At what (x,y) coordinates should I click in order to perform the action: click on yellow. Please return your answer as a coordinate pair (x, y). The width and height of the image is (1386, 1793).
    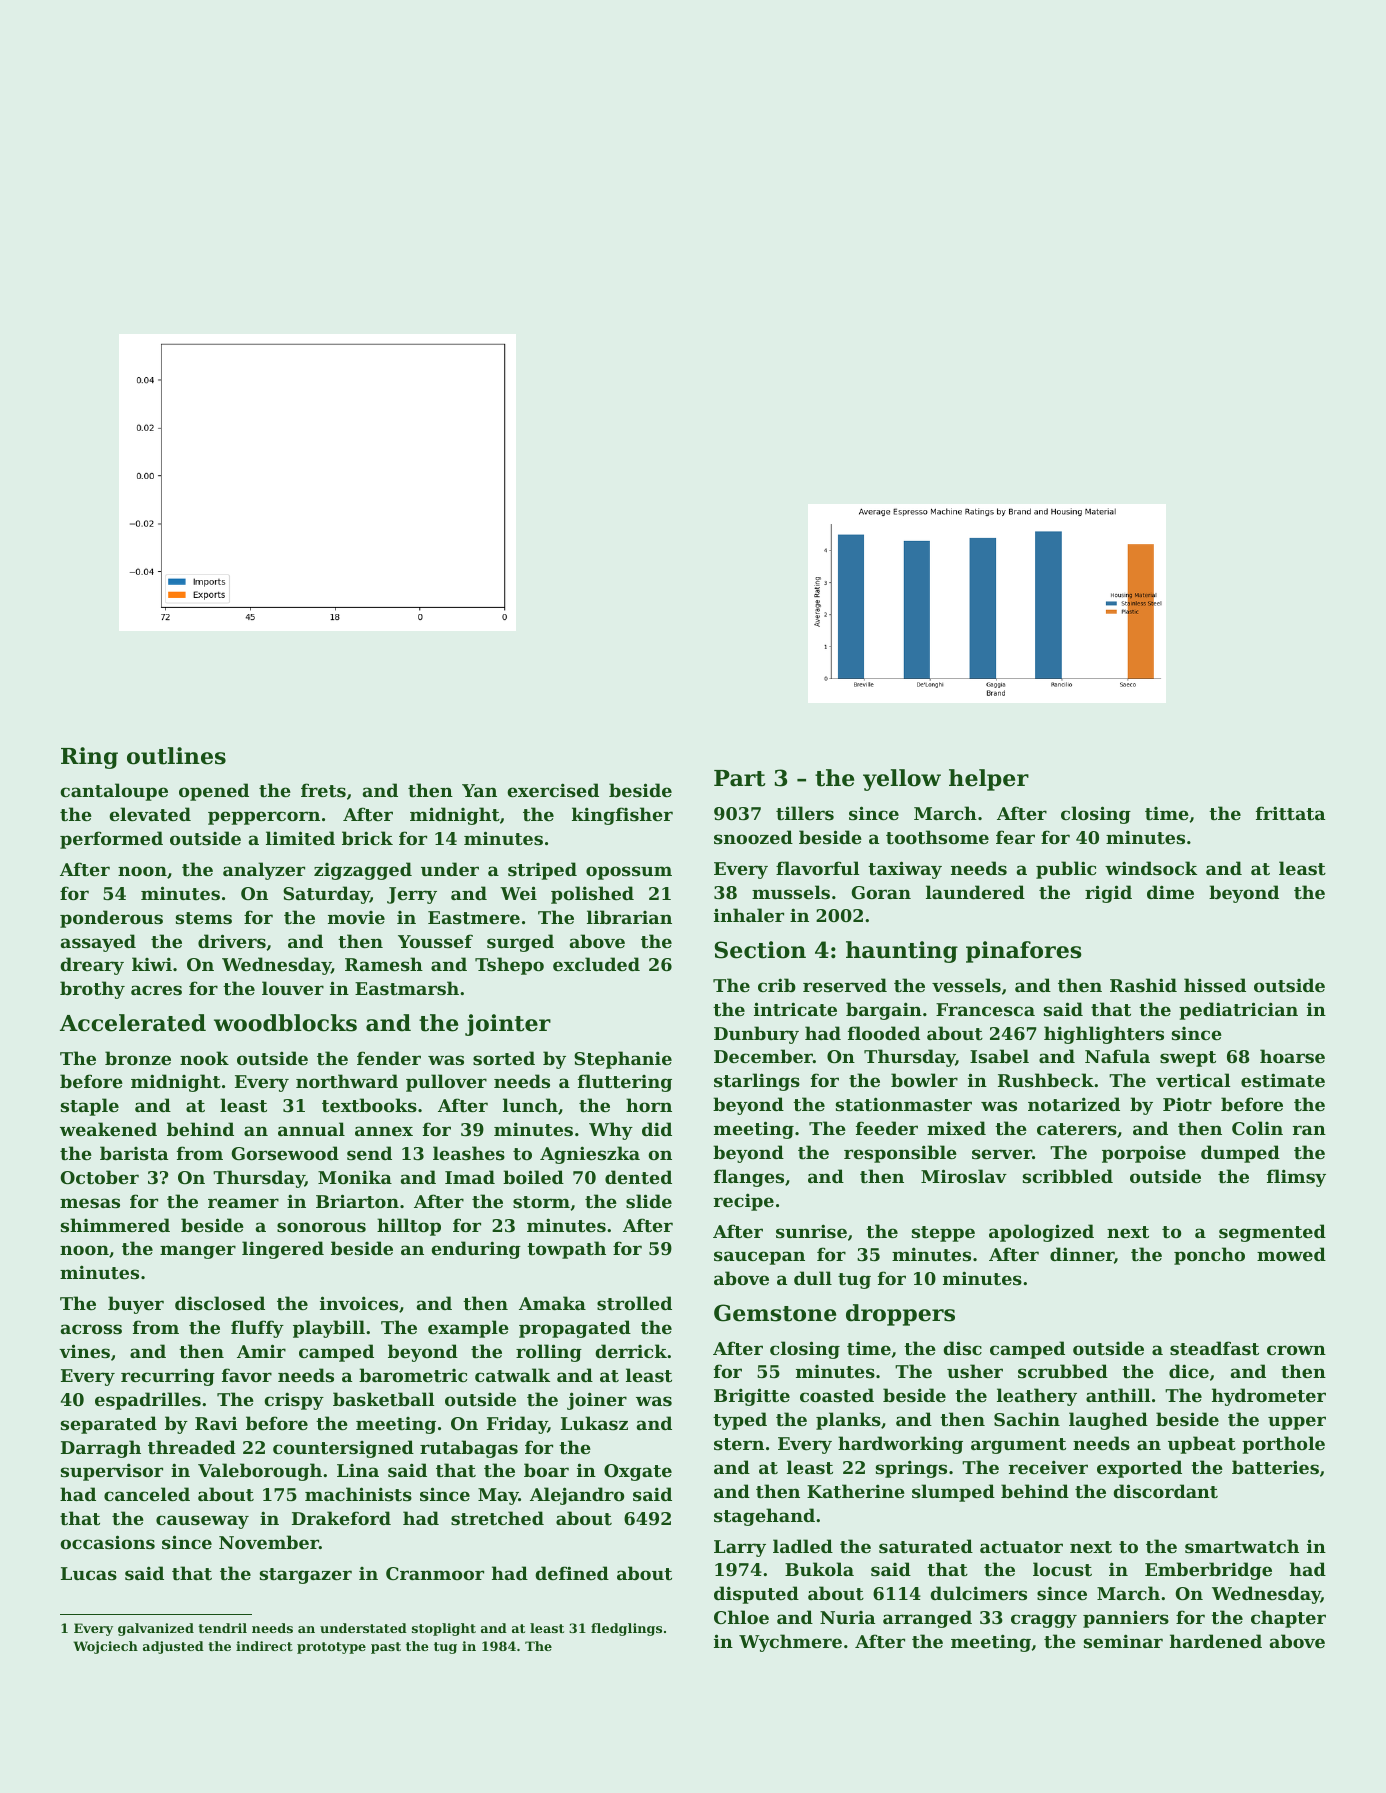
    Looking at the image, I should click on (902, 780).
